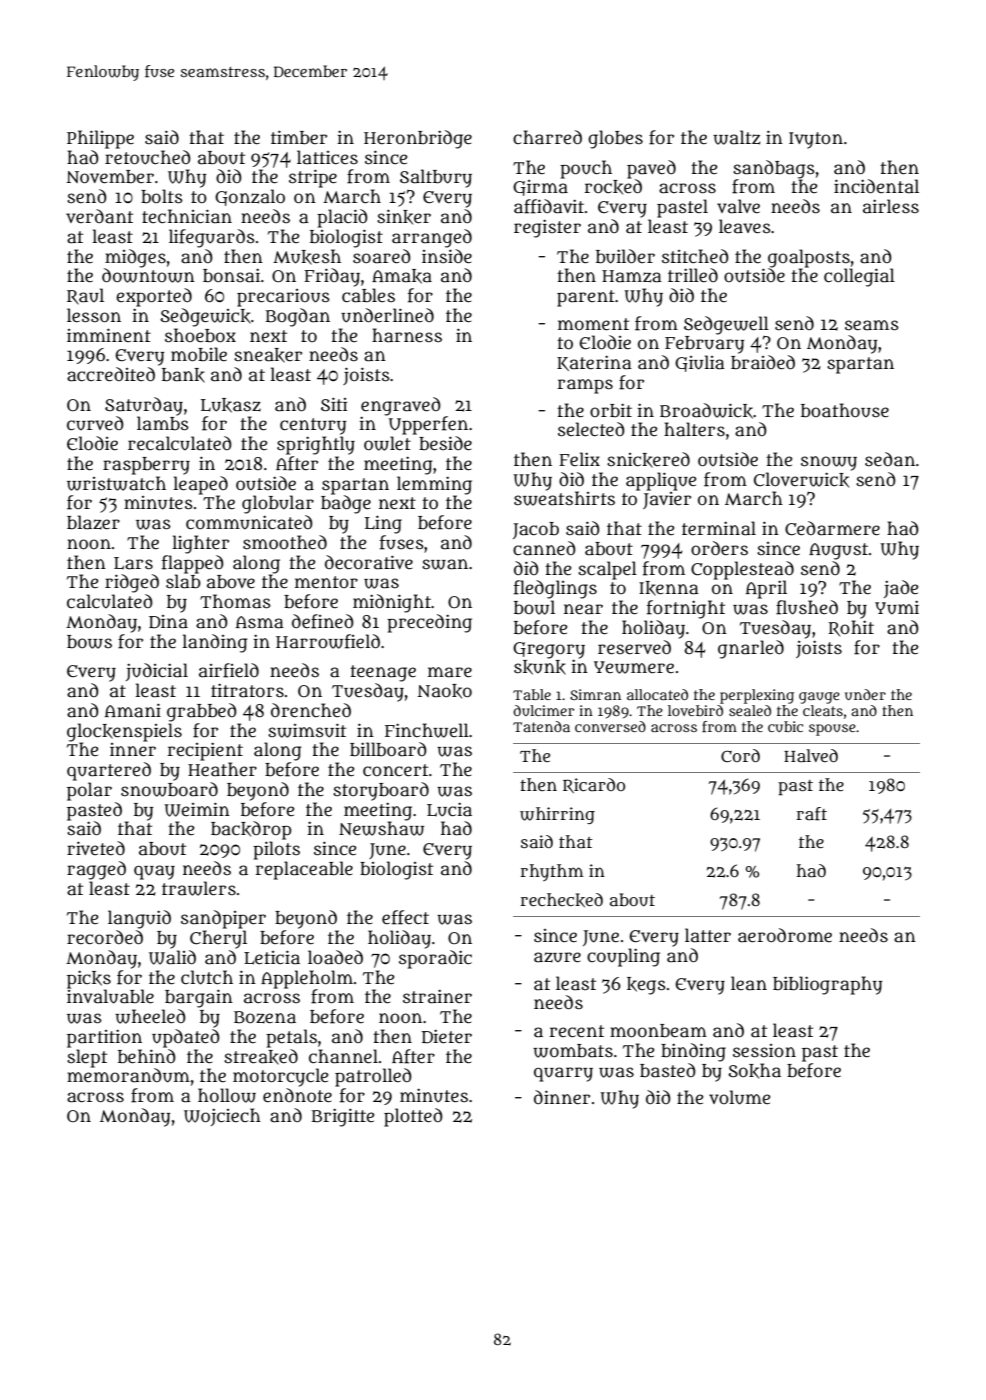  What do you see at coordinates (369, 562) in the image?
I see `decorative` at bounding box center [369, 562].
